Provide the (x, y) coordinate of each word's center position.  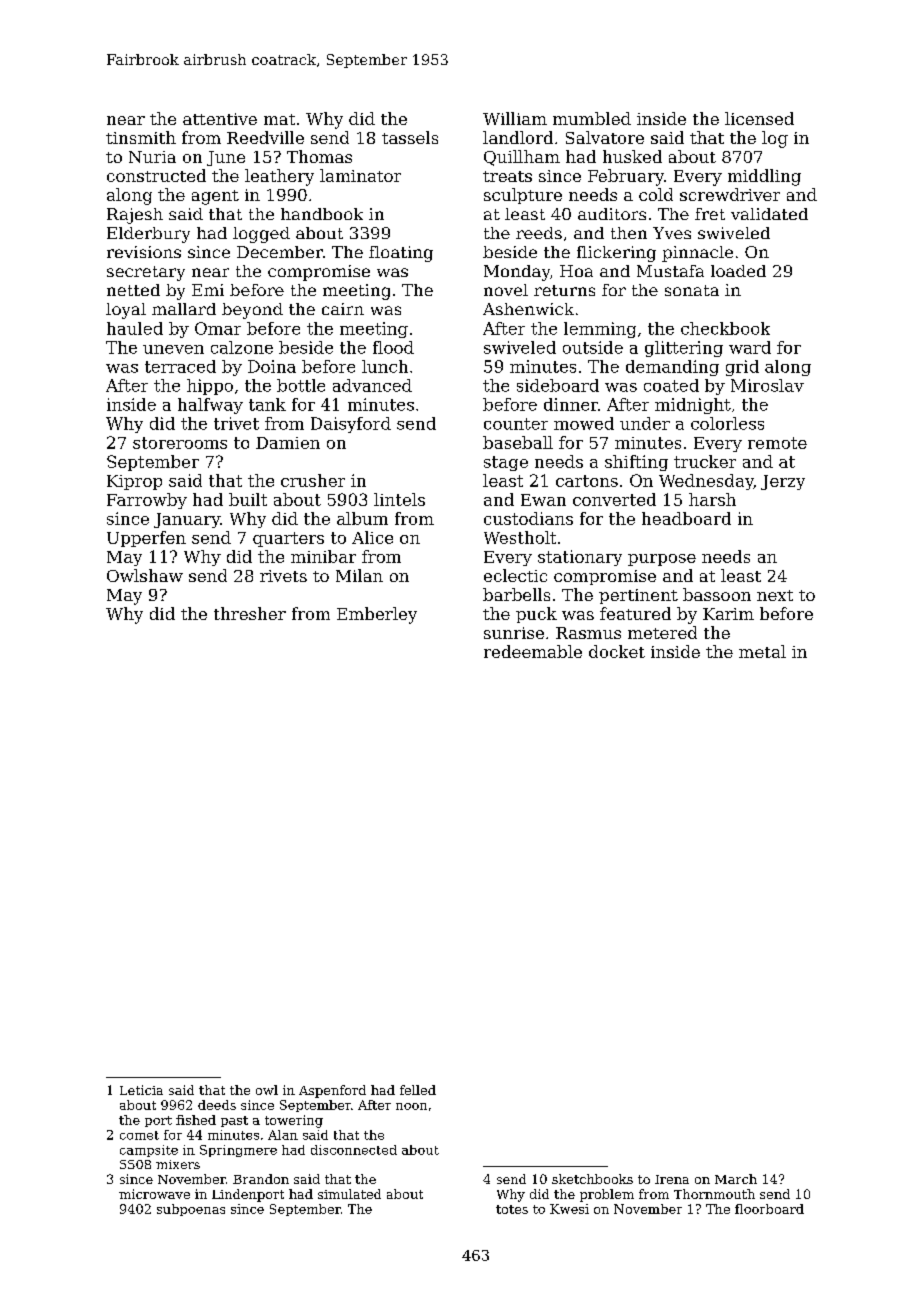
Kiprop (134, 482)
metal (762, 651)
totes (512, 1209)
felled (418, 1090)
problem (607, 1195)
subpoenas (191, 1210)
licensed (759, 118)
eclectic (515, 575)
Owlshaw (145, 575)
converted (614, 499)
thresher (250, 613)
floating (401, 254)
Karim (728, 614)
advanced (372, 385)
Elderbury (148, 235)
